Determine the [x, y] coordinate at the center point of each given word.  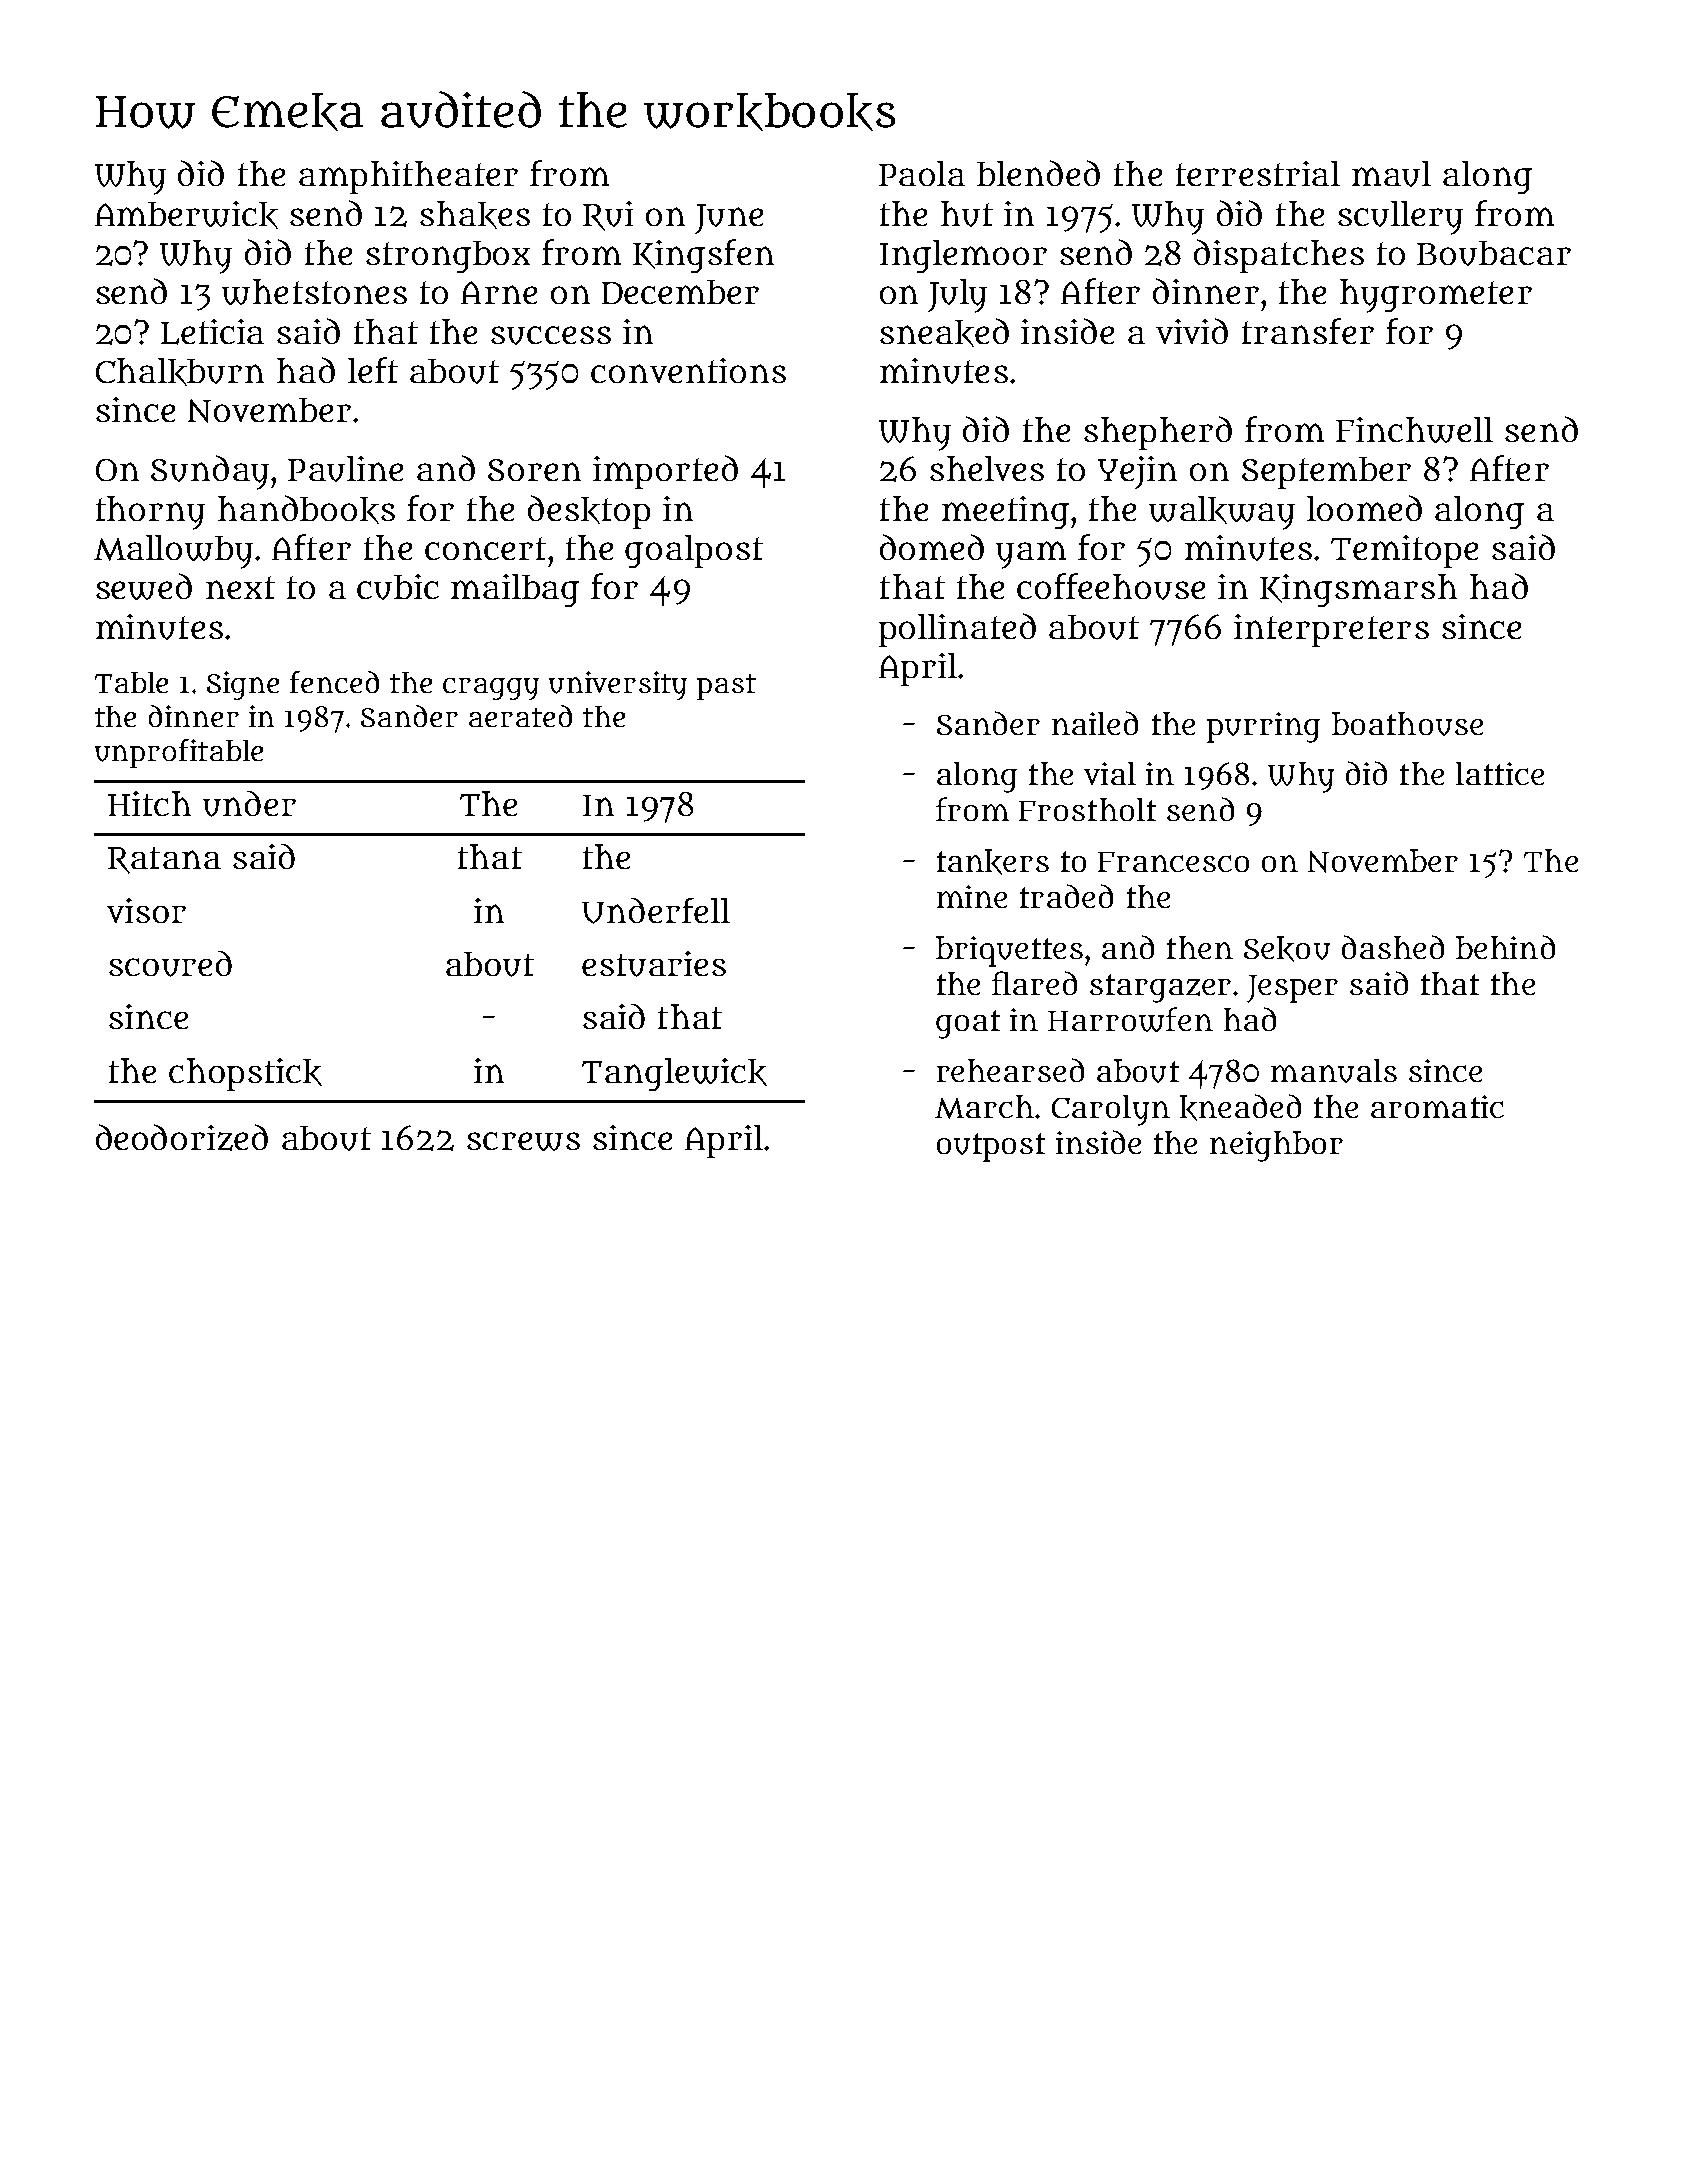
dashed [1393, 947]
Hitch [149, 803]
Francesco [1173, 862]
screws [523, 1141]
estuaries [654, 964]
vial [1110, 773]
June [729, 219]
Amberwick [186, 215]
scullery [1400, 218]
